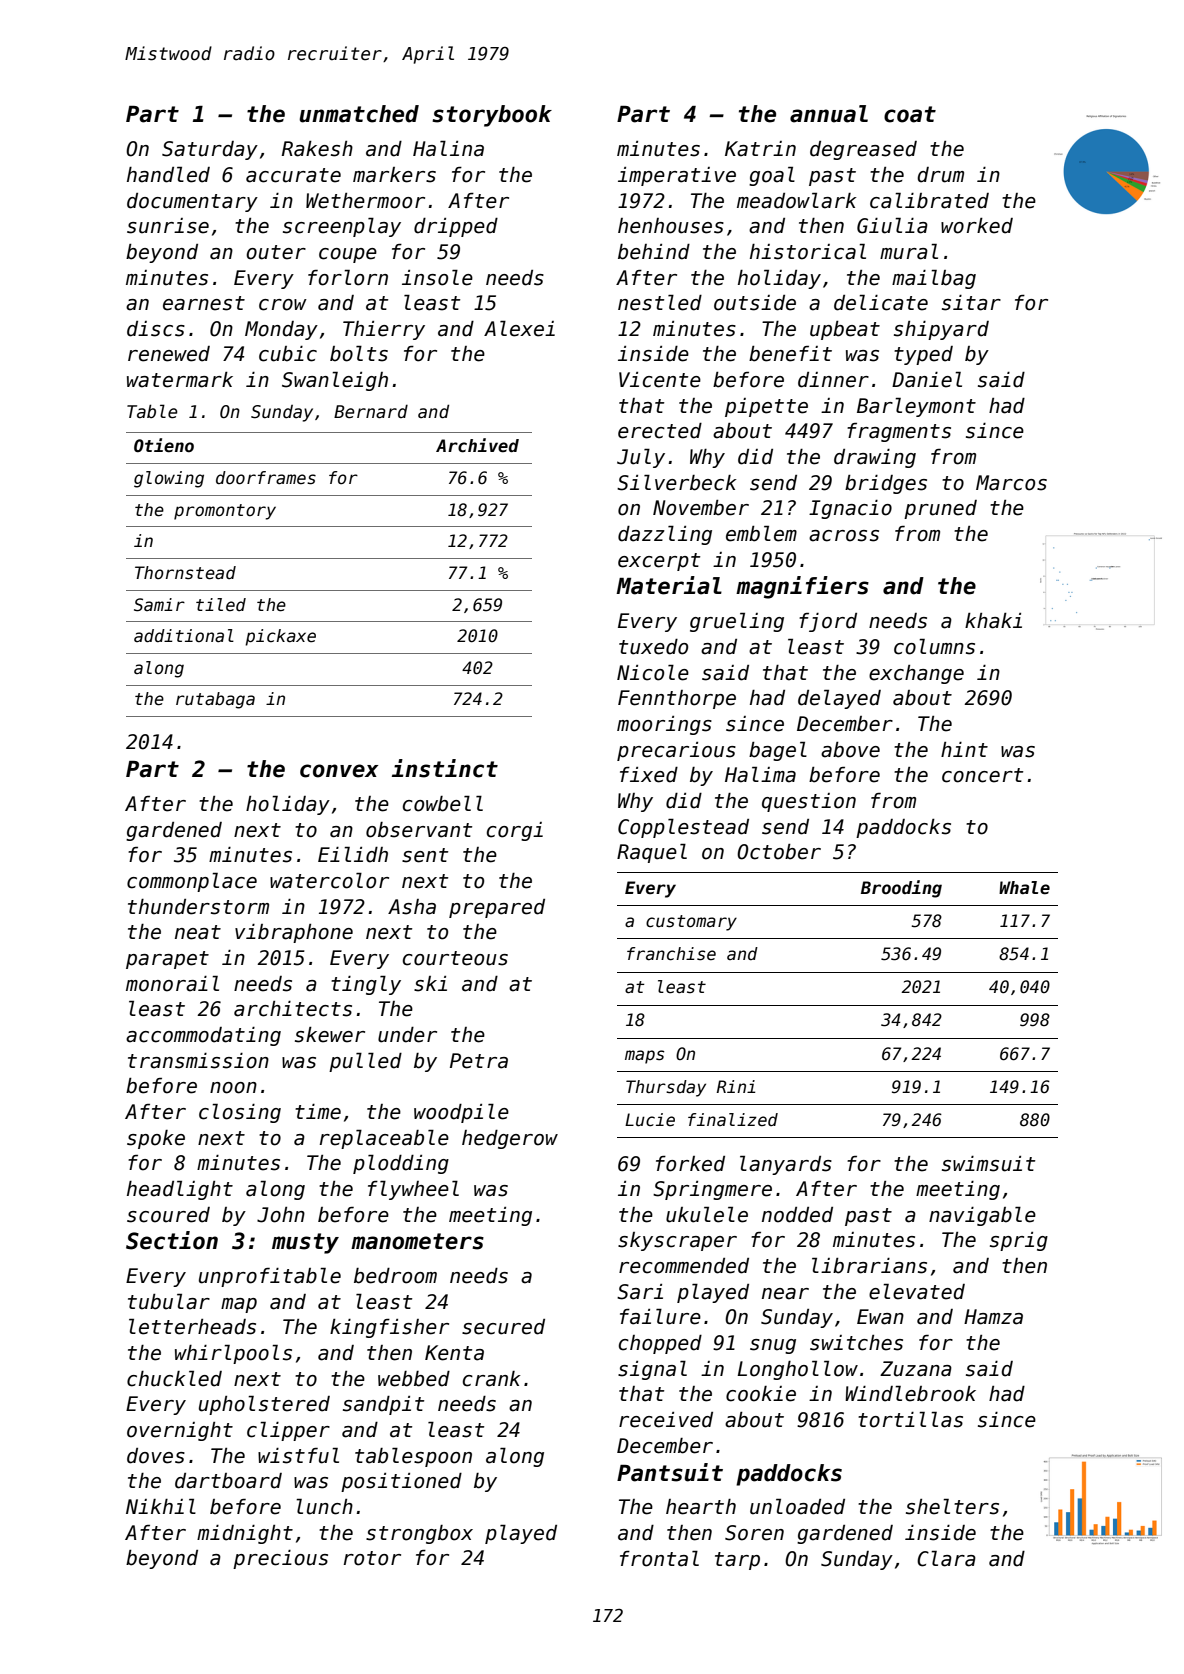  I want to click on tarp, so click(737, 1561).
